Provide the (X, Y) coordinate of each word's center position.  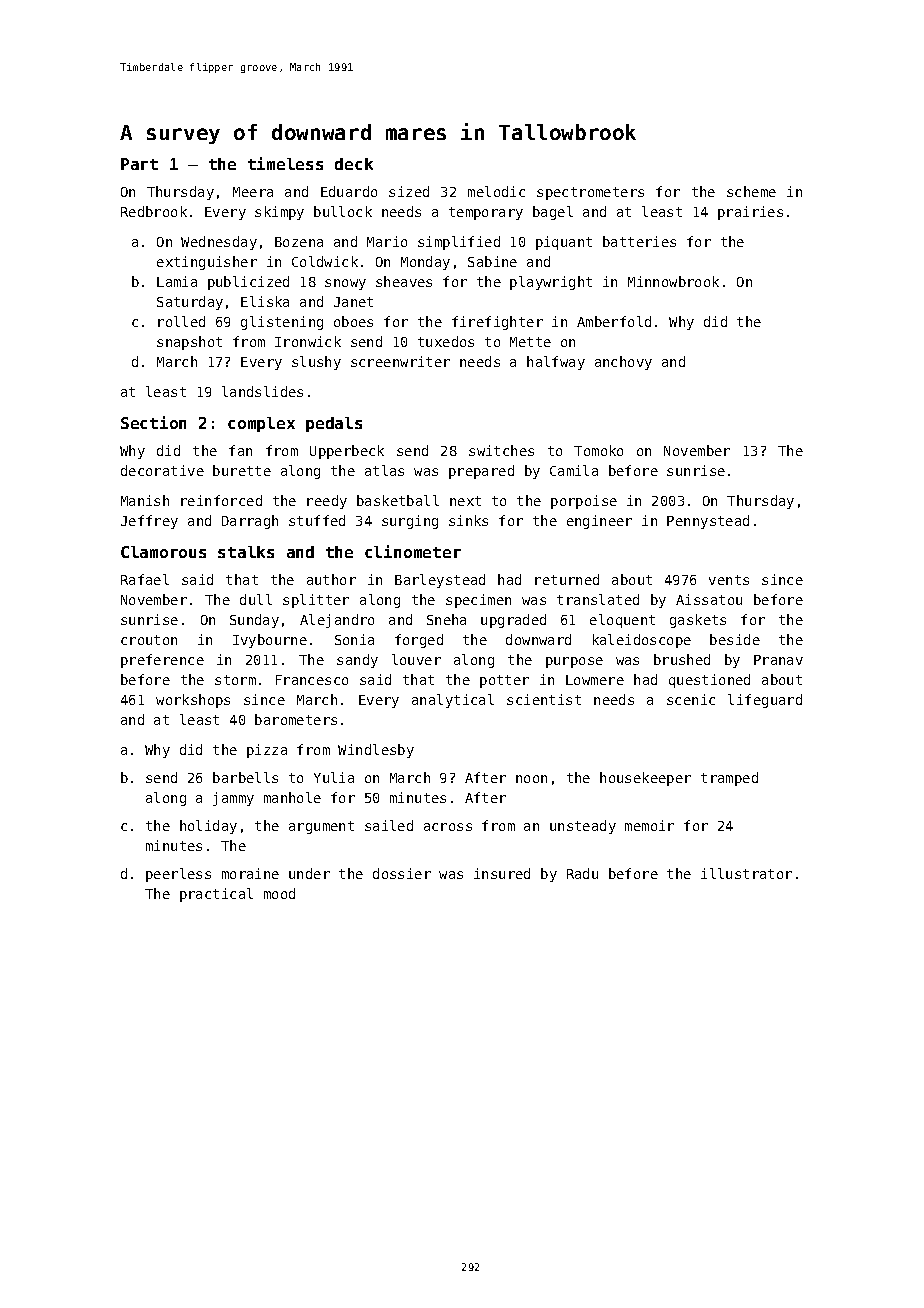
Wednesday (219, 243)
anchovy (623, 363)
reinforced (221, 500)
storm (235, 680)
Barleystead (440, 581)
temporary (486, 213)
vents (729, 580)
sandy (357, 661)
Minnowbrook (673, 281)
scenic (691, 699)
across (448, 827)
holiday (208, 827)
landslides (262, 391)
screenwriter (400, 361)
